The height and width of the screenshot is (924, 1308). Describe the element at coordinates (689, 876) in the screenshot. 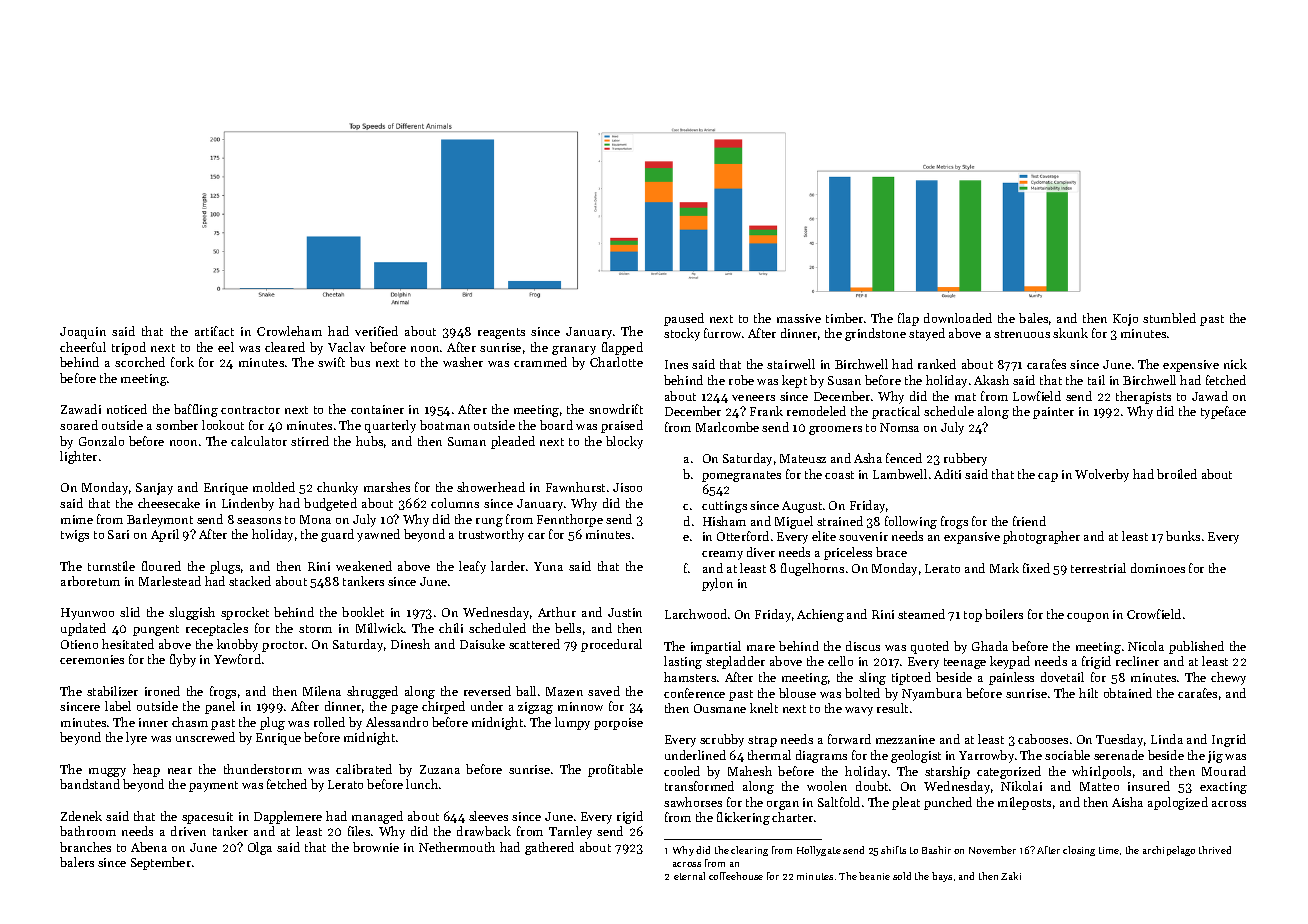

I see `eternal` at that location.
